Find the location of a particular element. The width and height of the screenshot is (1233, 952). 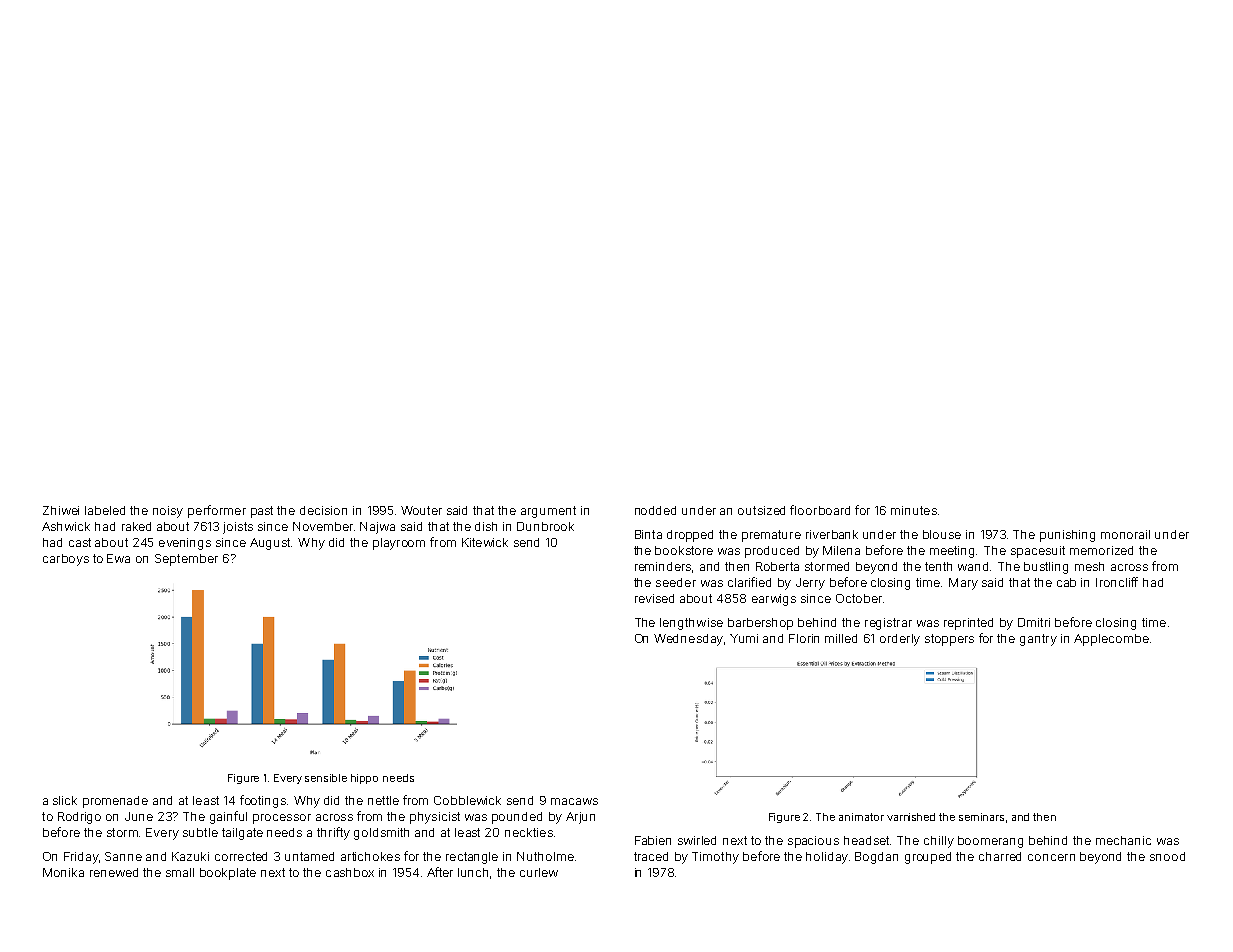

subtle is located at coordinates (200, 832).
